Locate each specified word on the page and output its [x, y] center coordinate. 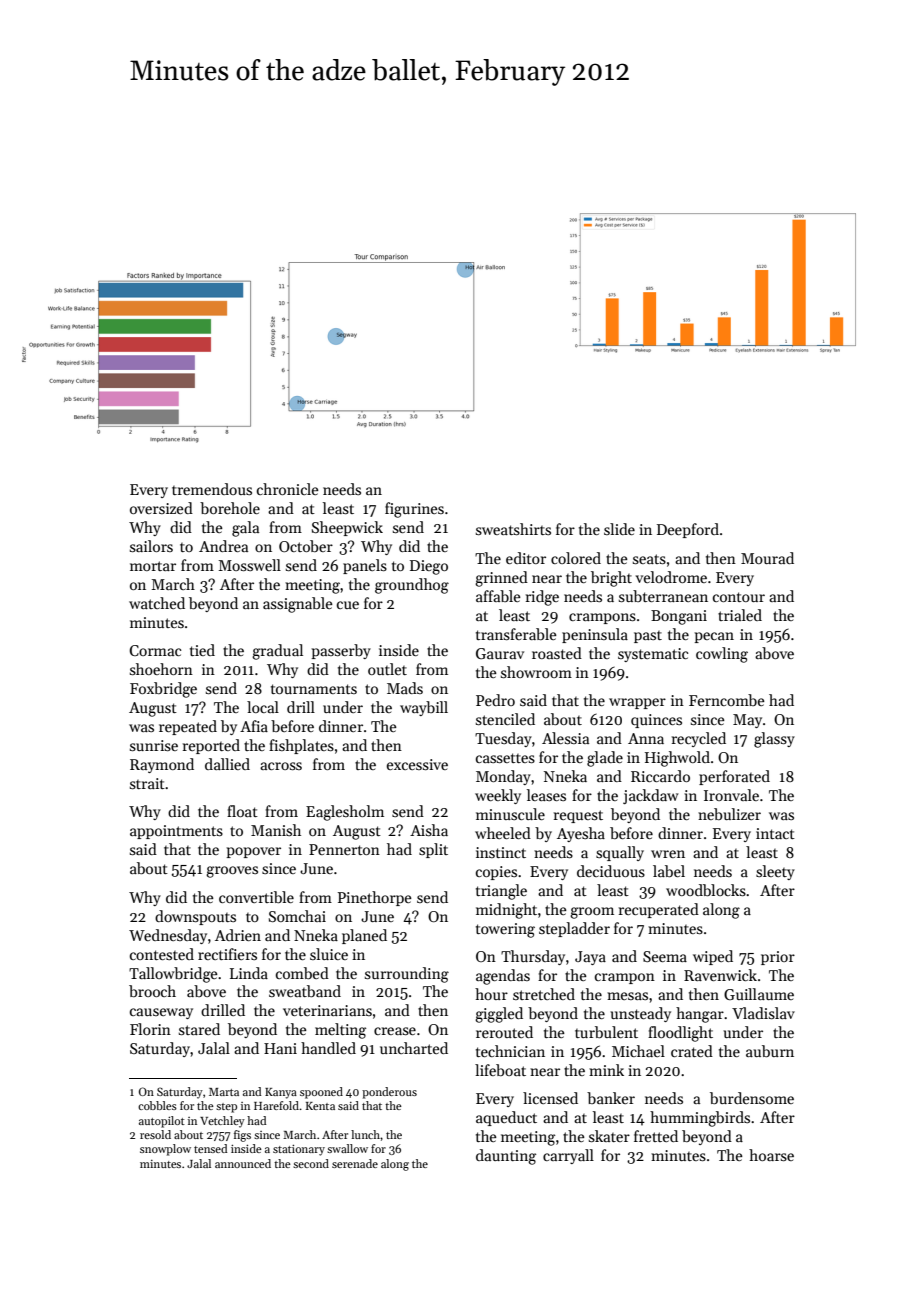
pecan [714, 637]
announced [243, 1163]
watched [157, 603]
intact [775, 833]
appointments [176, 832]
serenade [355, 1163]
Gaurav [500, 653]
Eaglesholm [345, 813]
